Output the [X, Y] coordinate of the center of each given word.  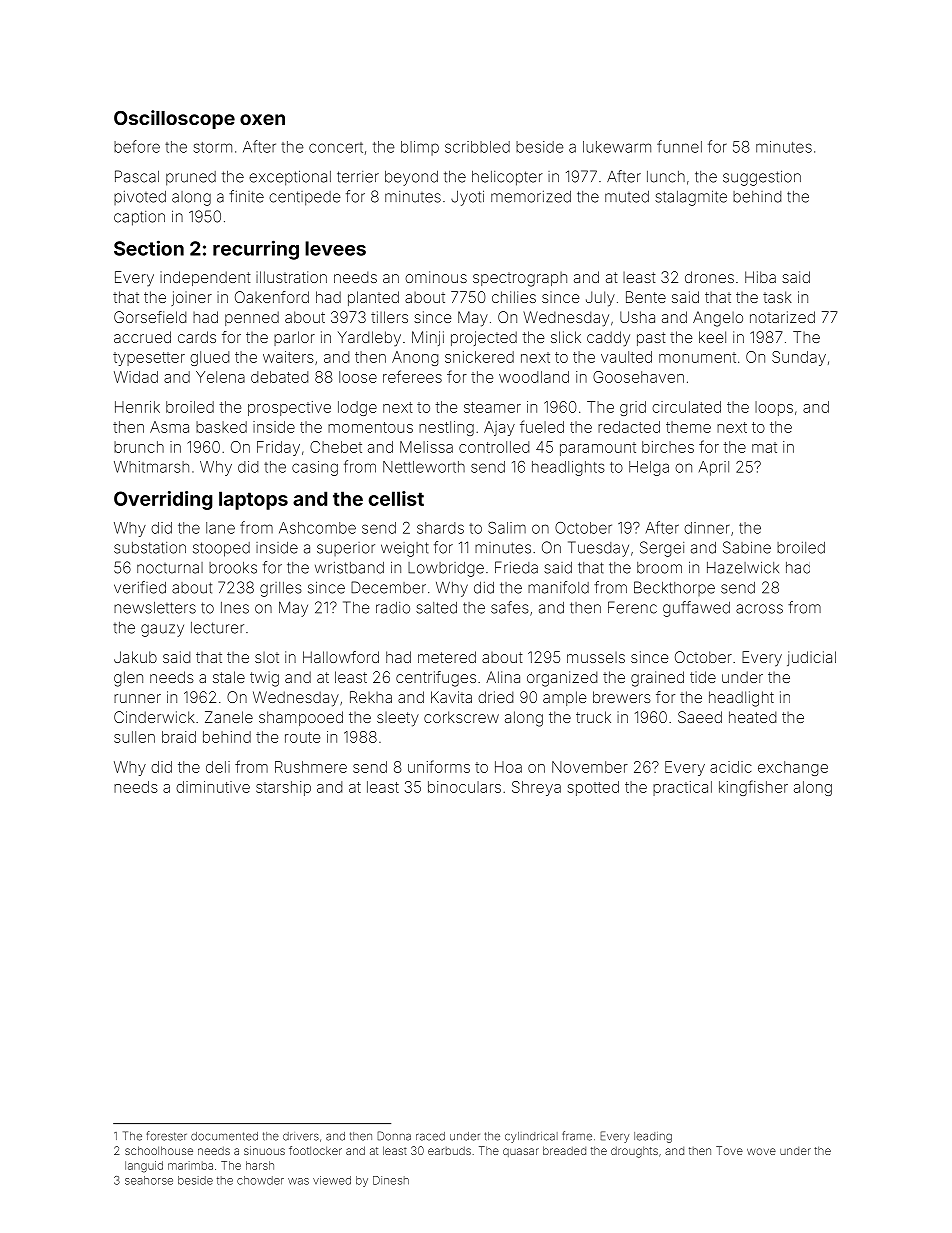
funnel [679, 146]
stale [229, 677]
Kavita [451, 697]
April [714, 468]
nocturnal [170, 568]
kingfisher [753, 788]
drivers [301, 1136]
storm [212, 147]
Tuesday [598, 549]
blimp [420, 148]
